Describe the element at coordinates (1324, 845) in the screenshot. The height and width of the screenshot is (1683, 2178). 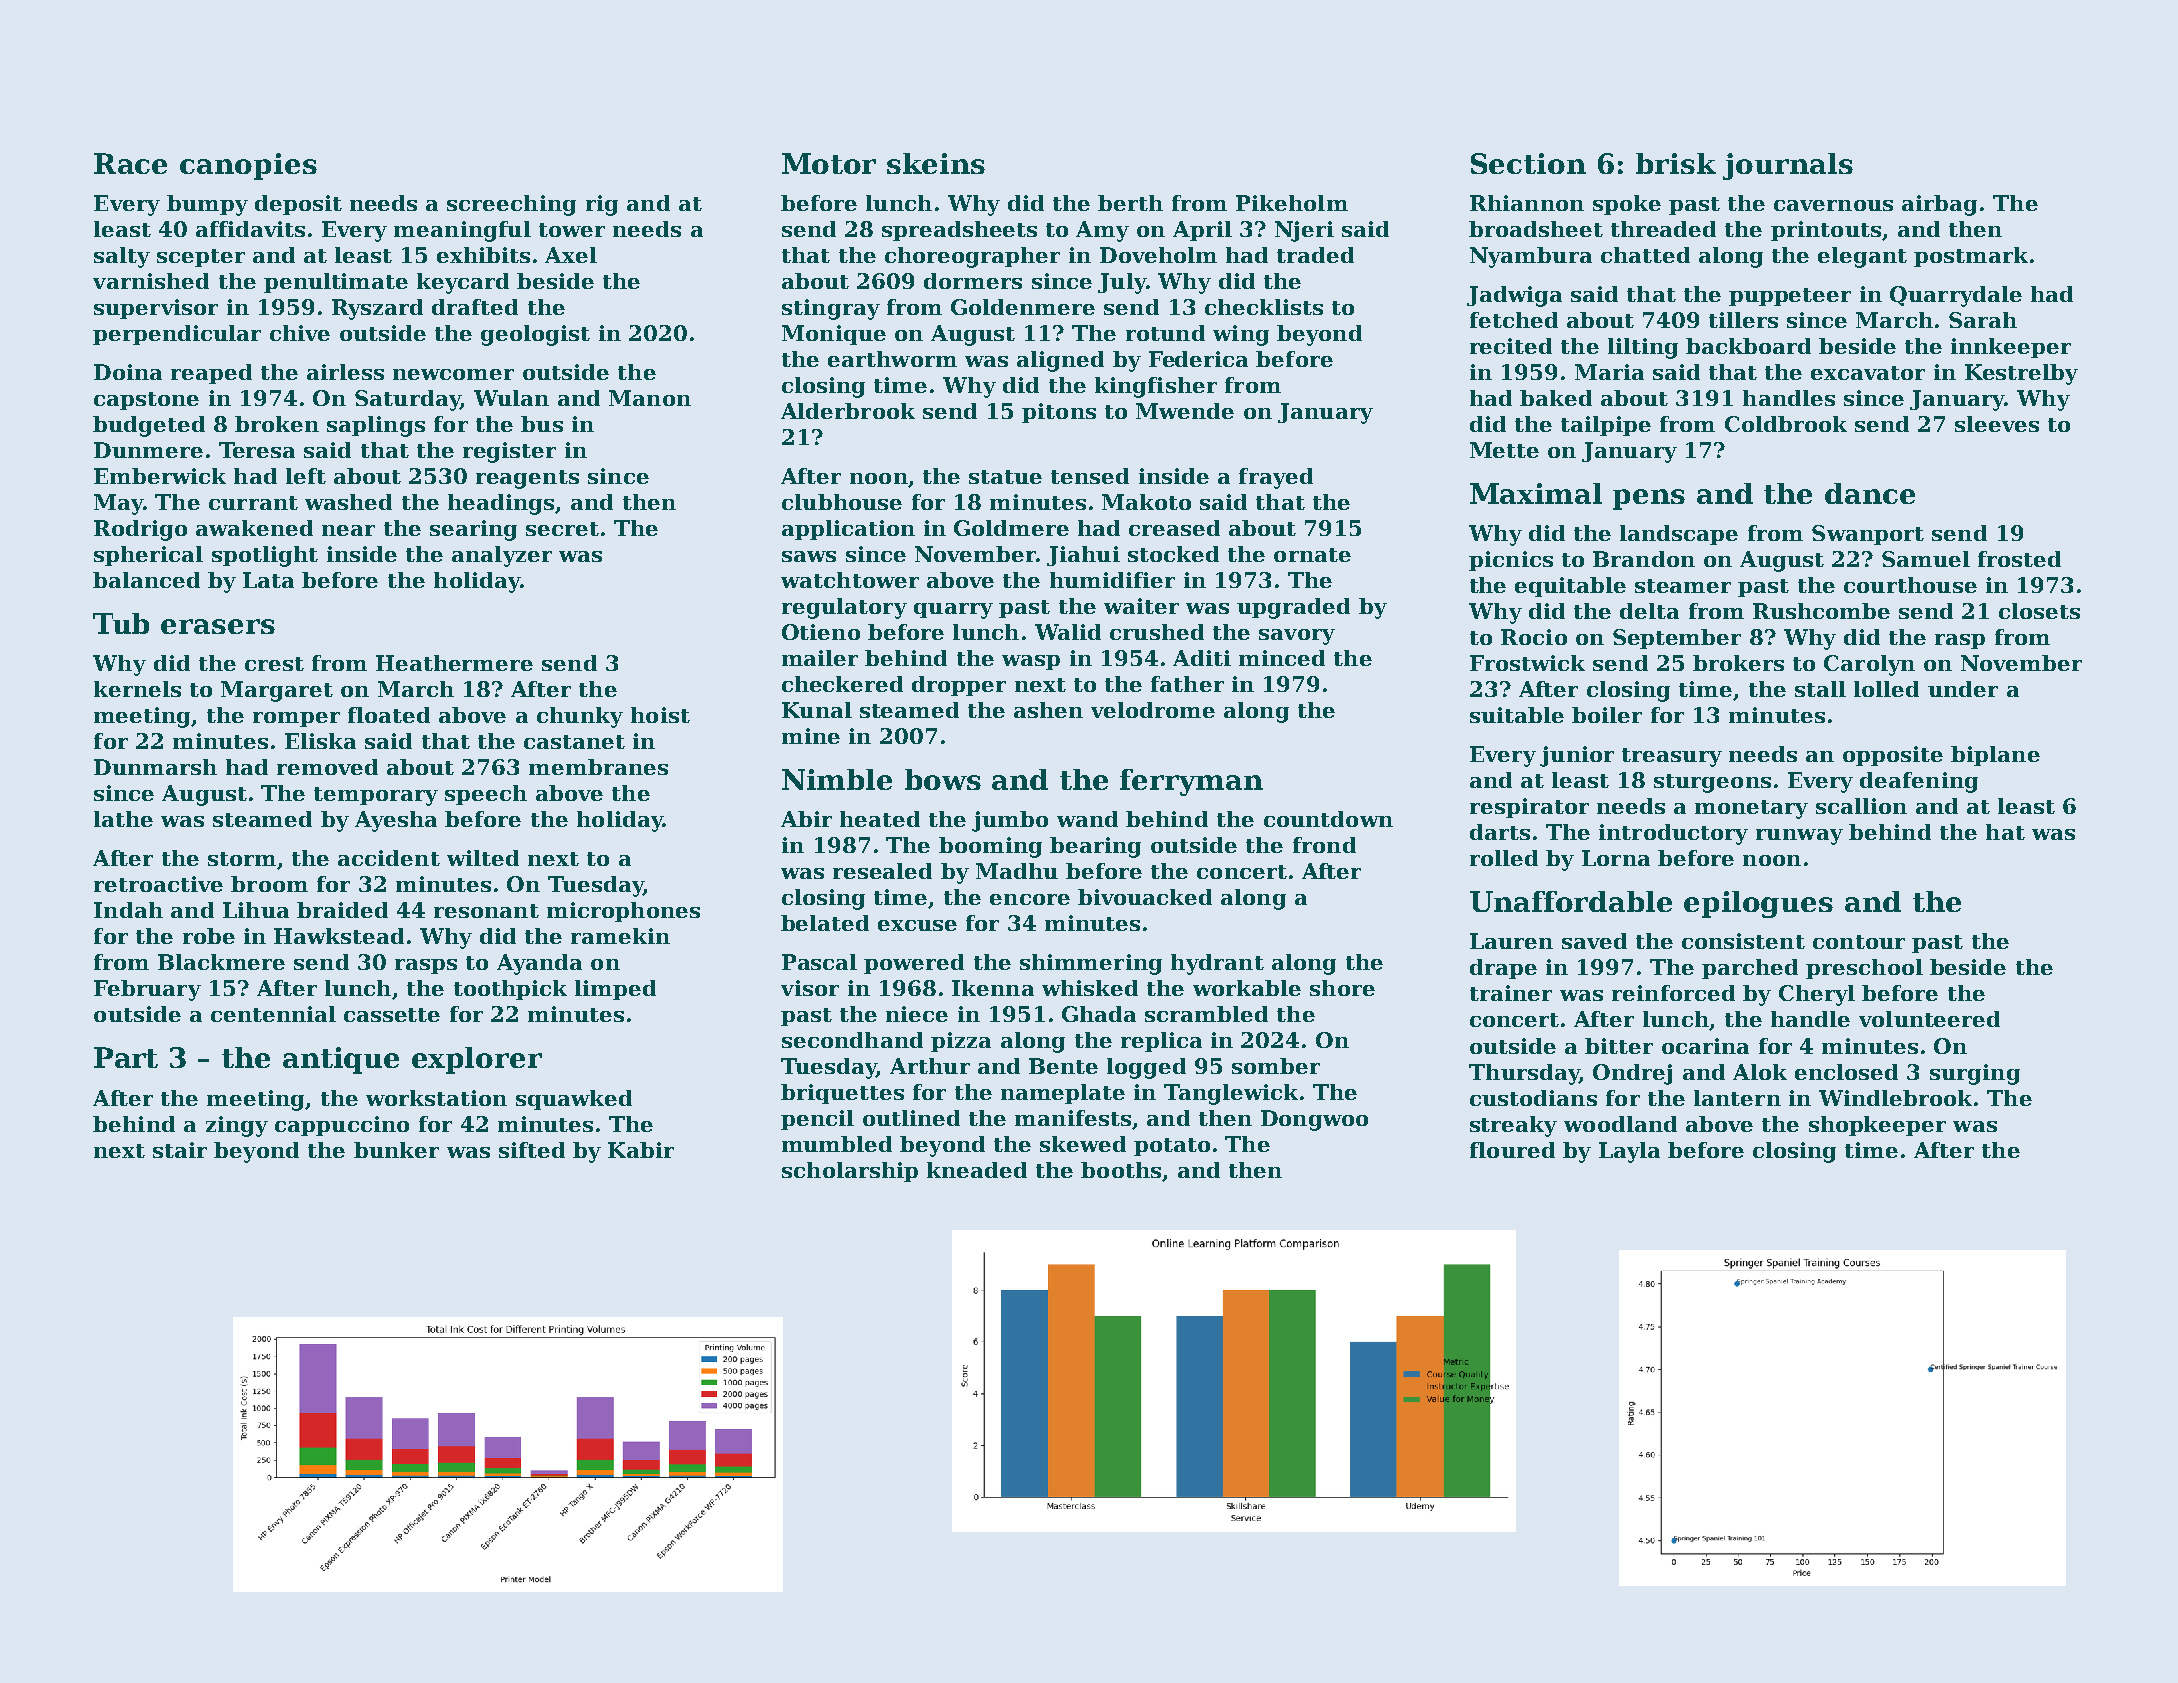
I see `frond` at that location.
